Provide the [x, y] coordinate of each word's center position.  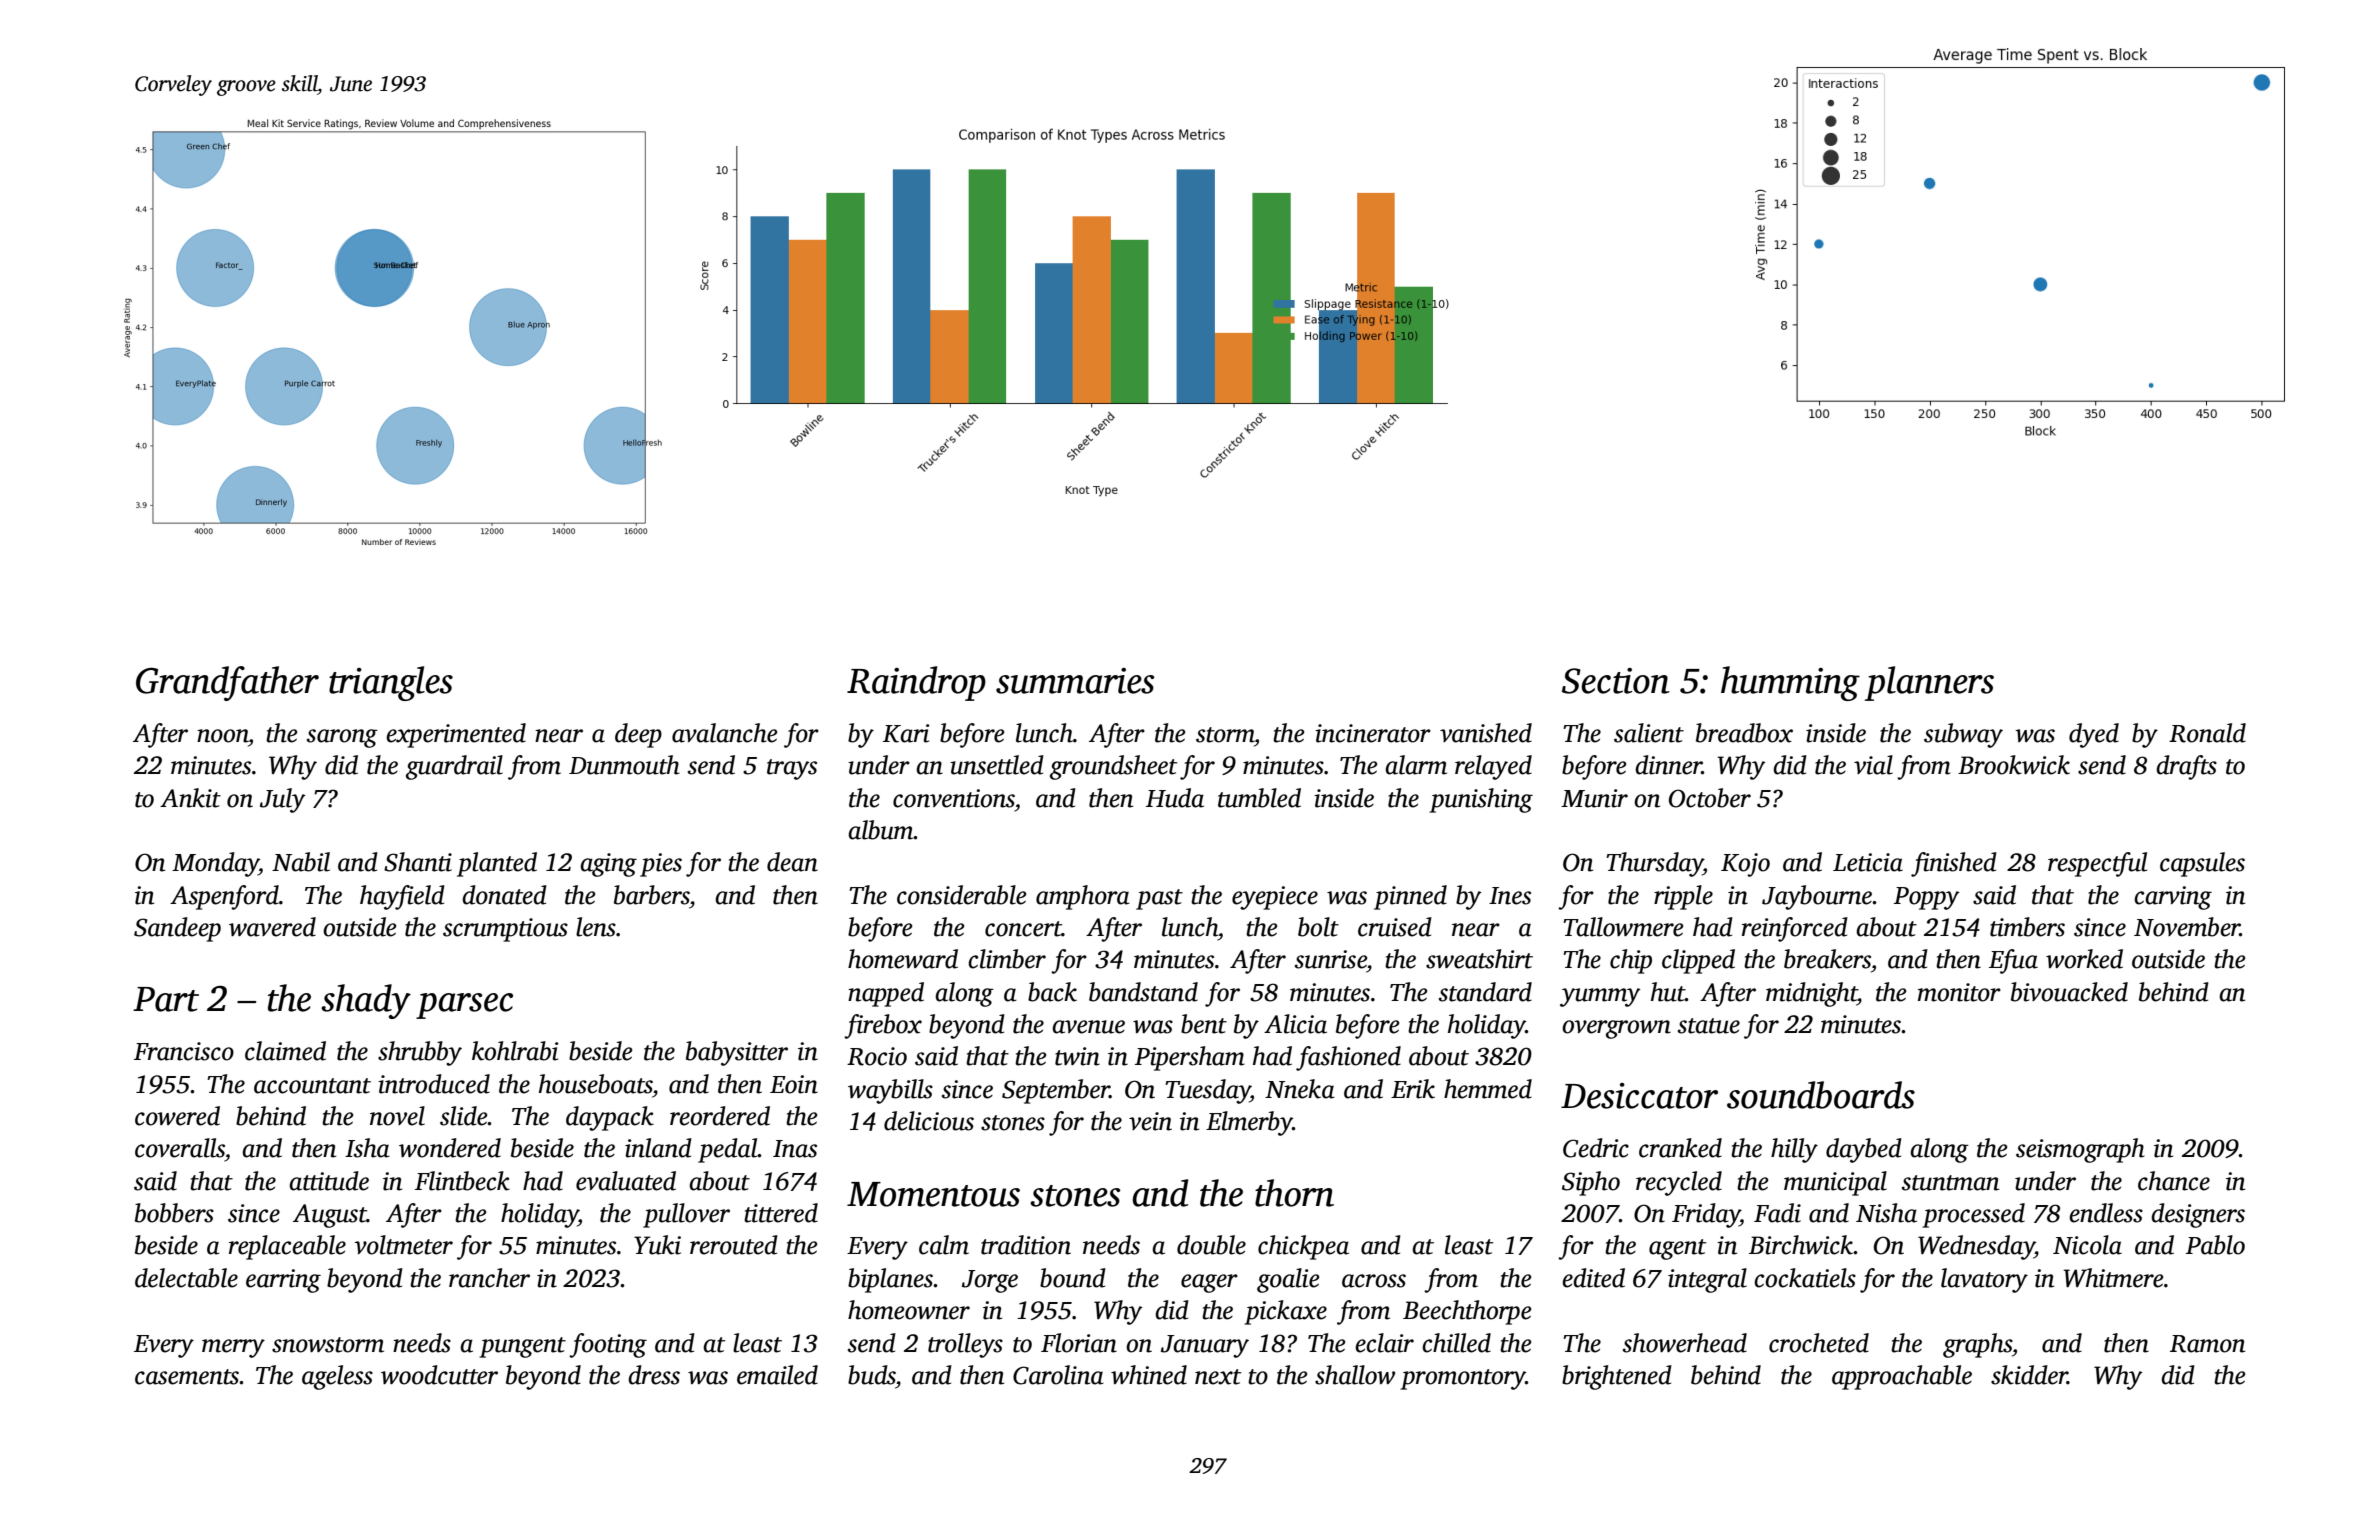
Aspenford [224, 897]
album [881, 830]
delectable [186, 1278]
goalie [1288, 1280]
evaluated [626, 1181]
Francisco [184, 1051]
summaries [1075, 681]
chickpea [1303, 1247]
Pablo [2215, 1245]
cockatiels [1805, 1278]
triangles [391, 683]
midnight [1811, 994]
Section [1616, 681]
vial [1873, 765]
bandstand [1143, 992]
